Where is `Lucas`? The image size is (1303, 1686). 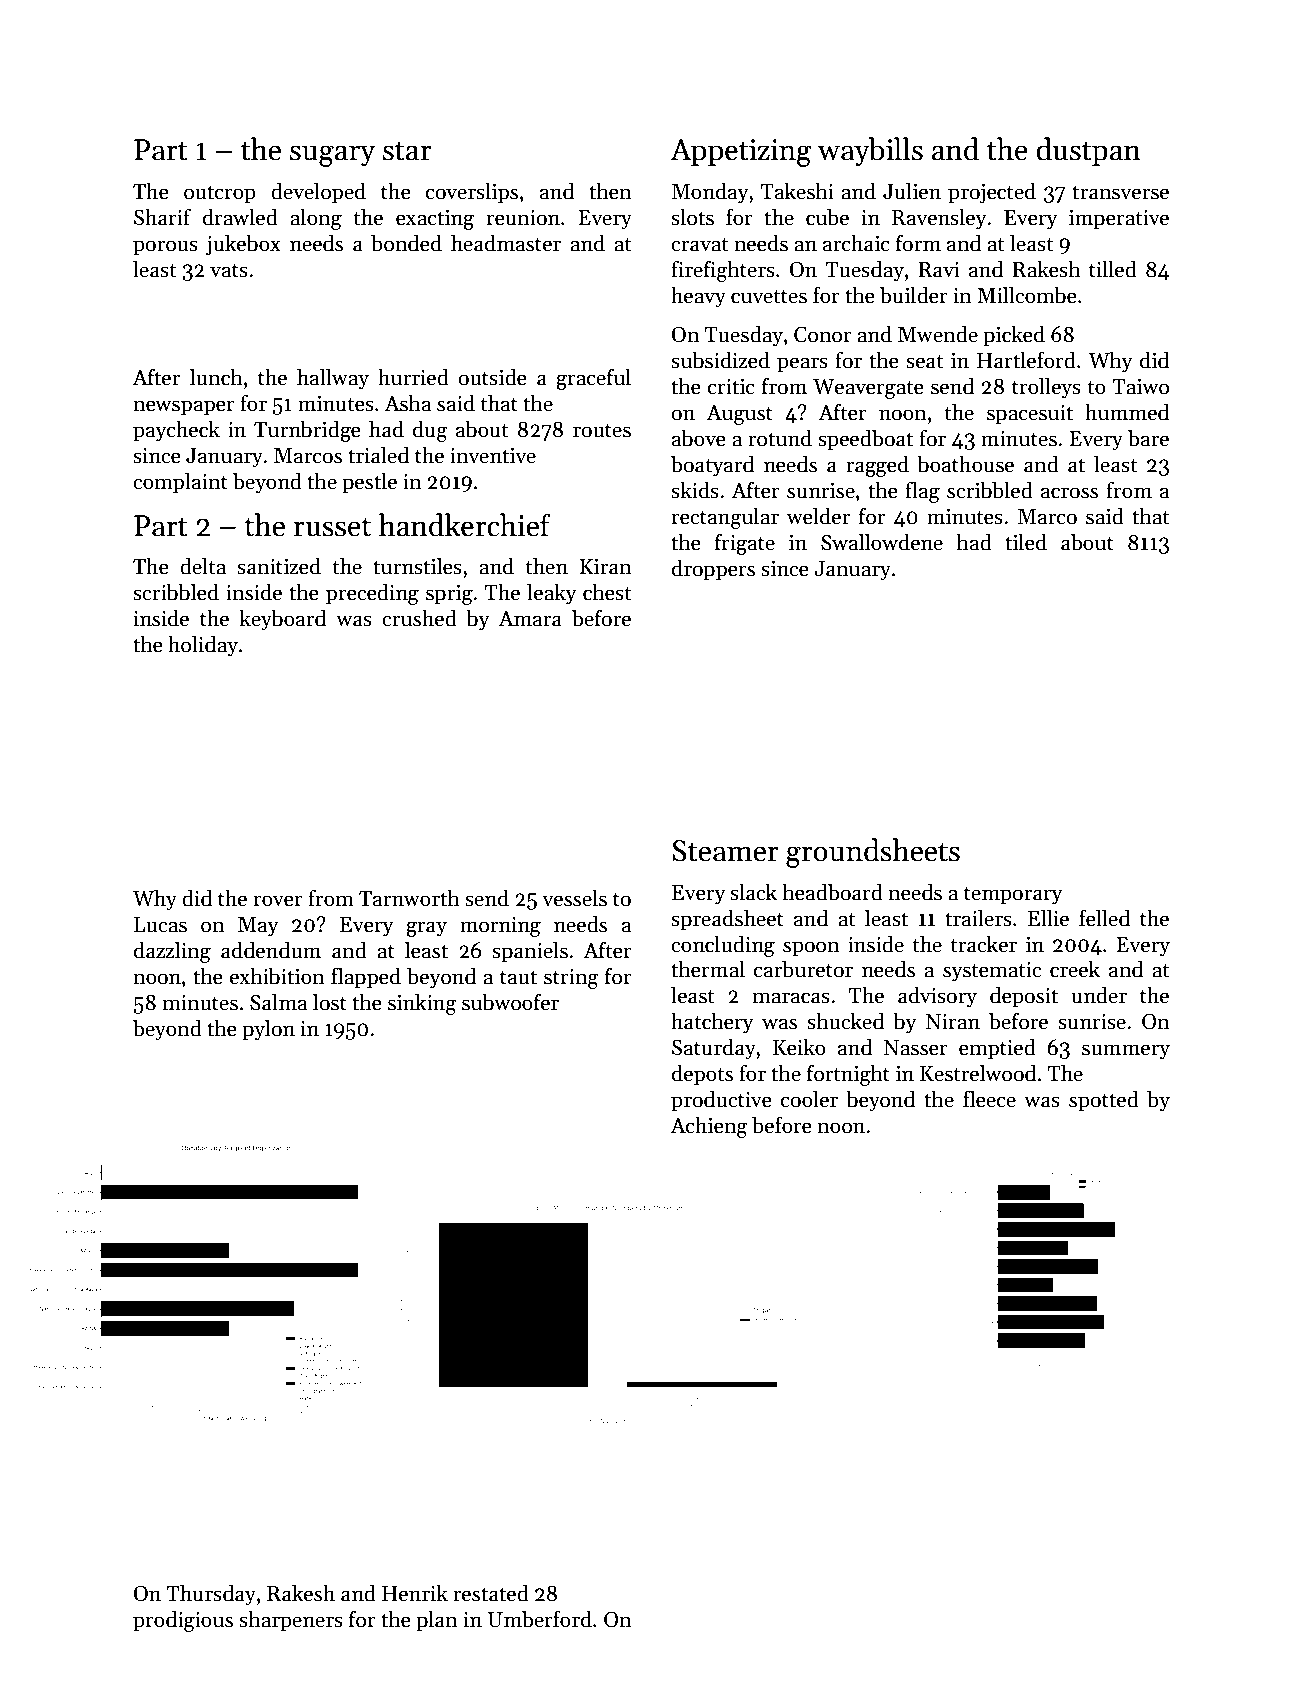 Lucas is located at coordinates (160, 925).
